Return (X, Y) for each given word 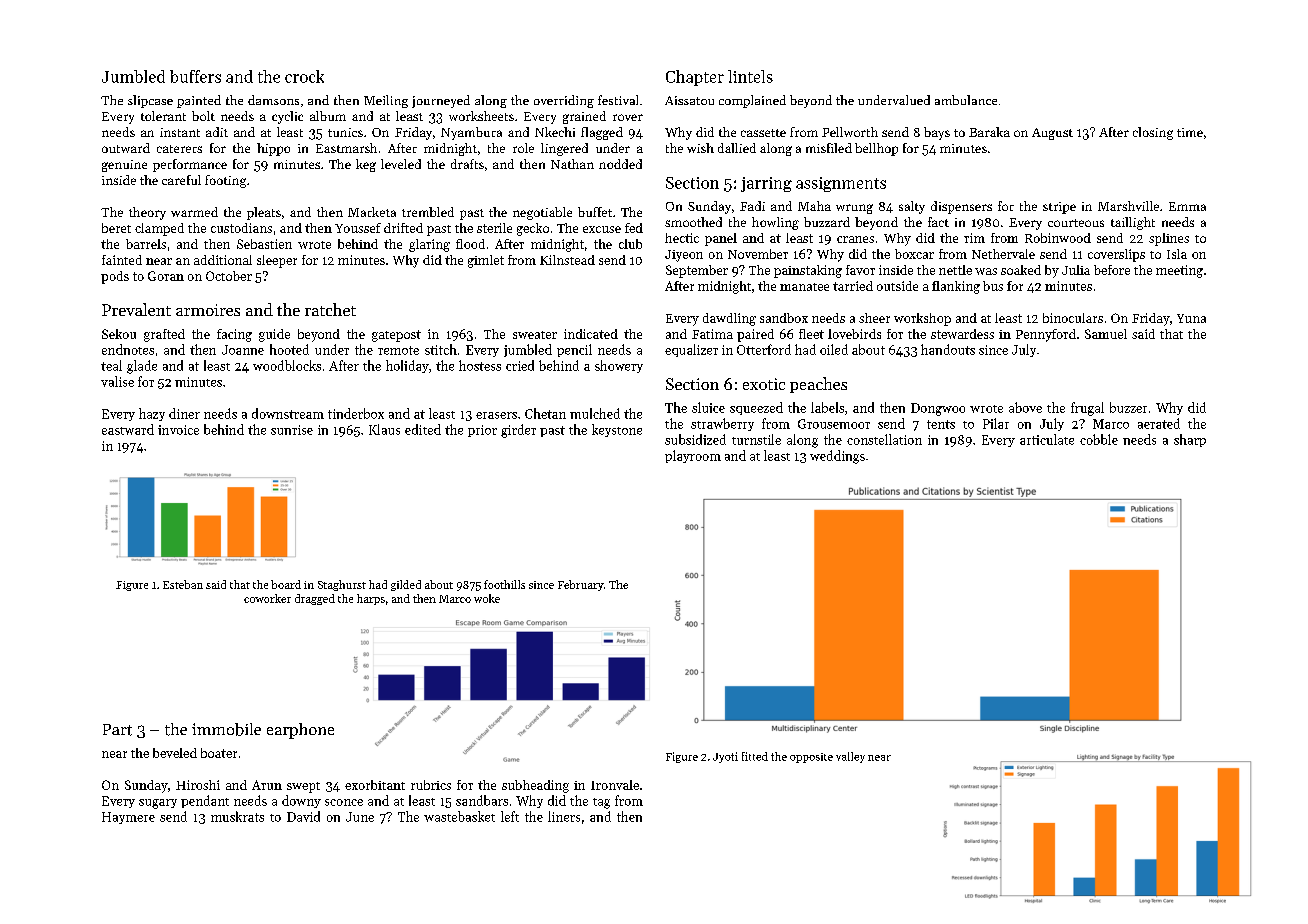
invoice (178, 430)
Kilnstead (567, 260)
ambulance (966, 100)
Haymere (128, 818)
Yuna (1191, 318)
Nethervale (1003, 254)
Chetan (545, 413)
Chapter (695, 78)
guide (274, 335)
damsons (273, 100)
